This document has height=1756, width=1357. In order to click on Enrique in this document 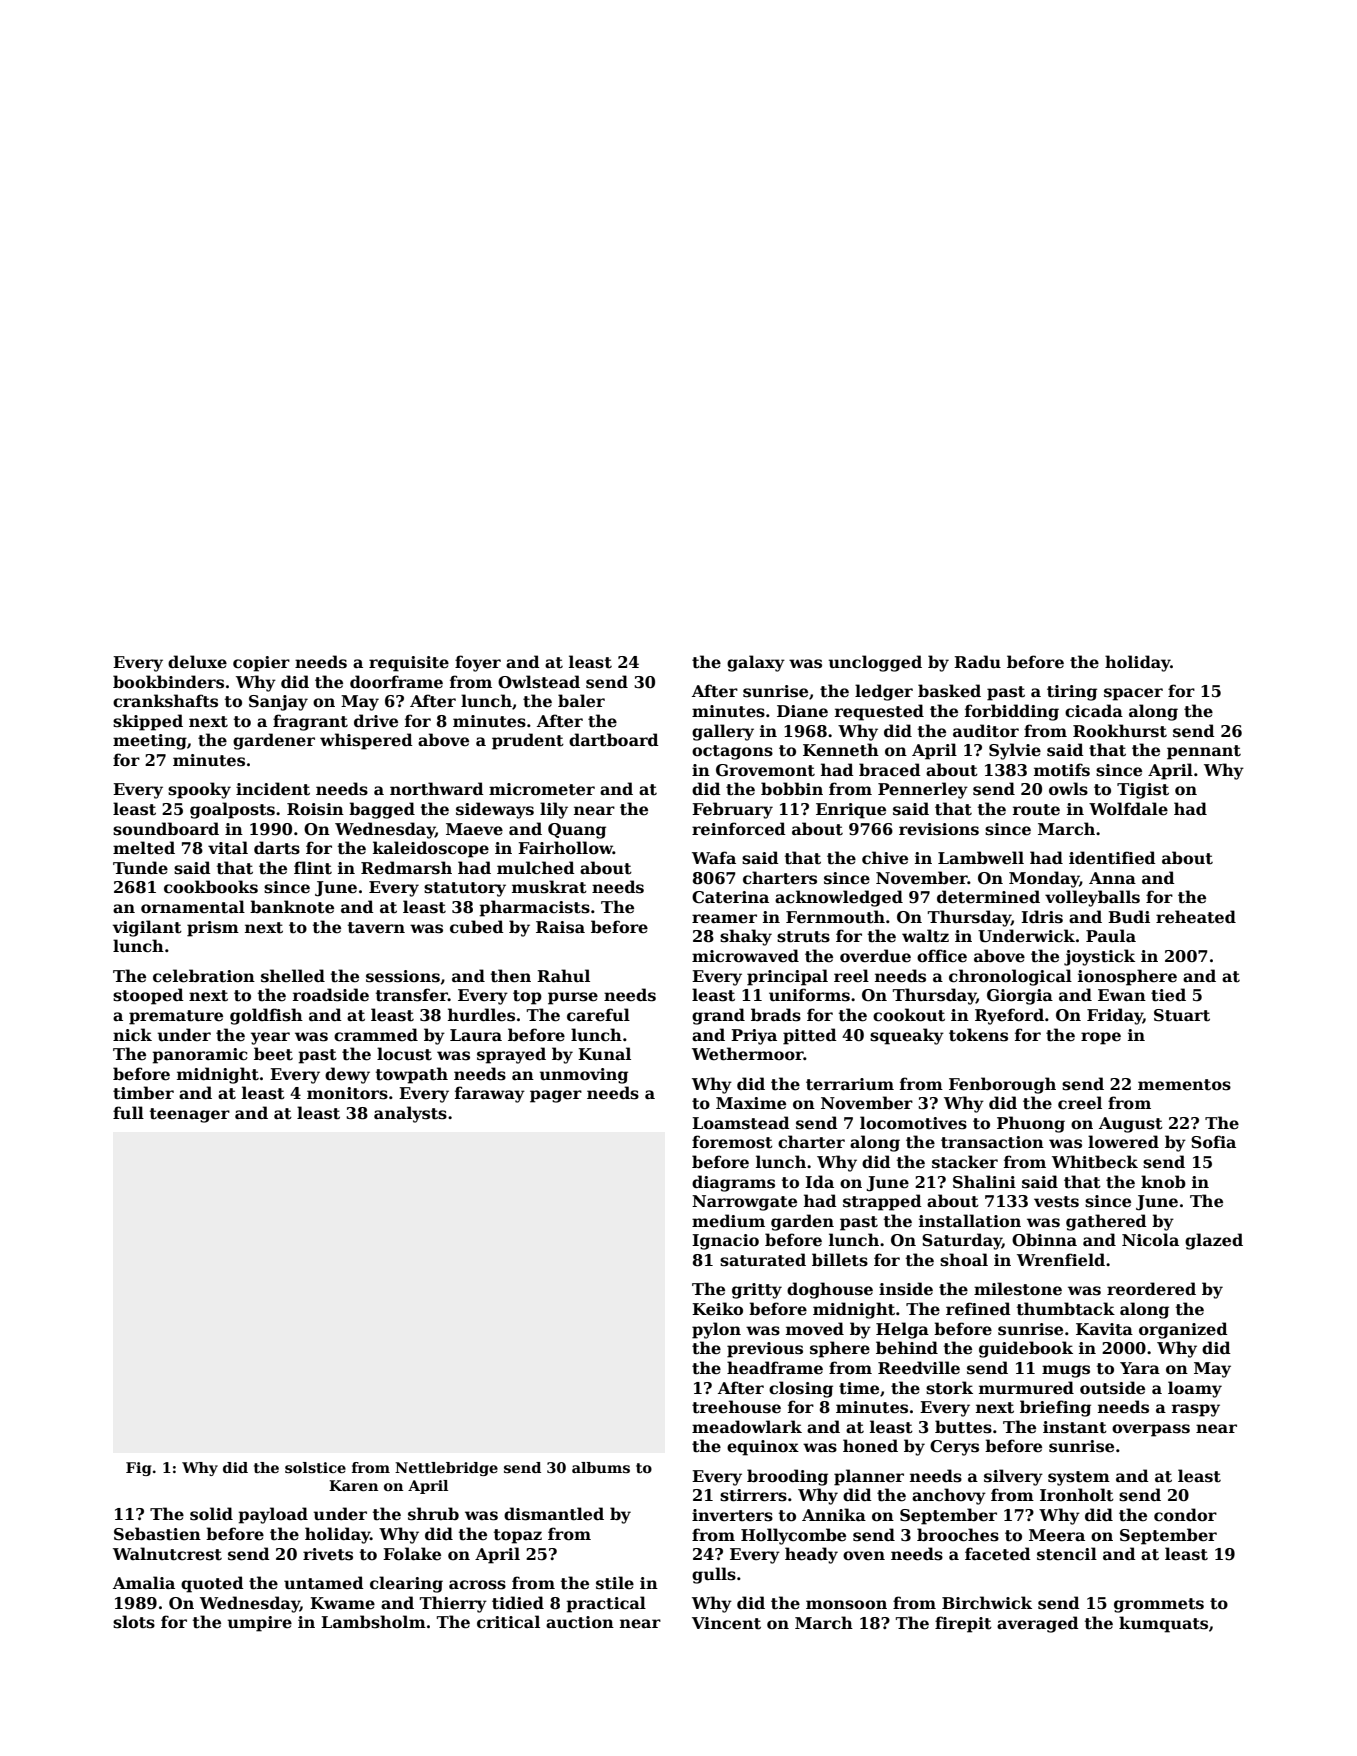, I will do `click(851, 811)`.
